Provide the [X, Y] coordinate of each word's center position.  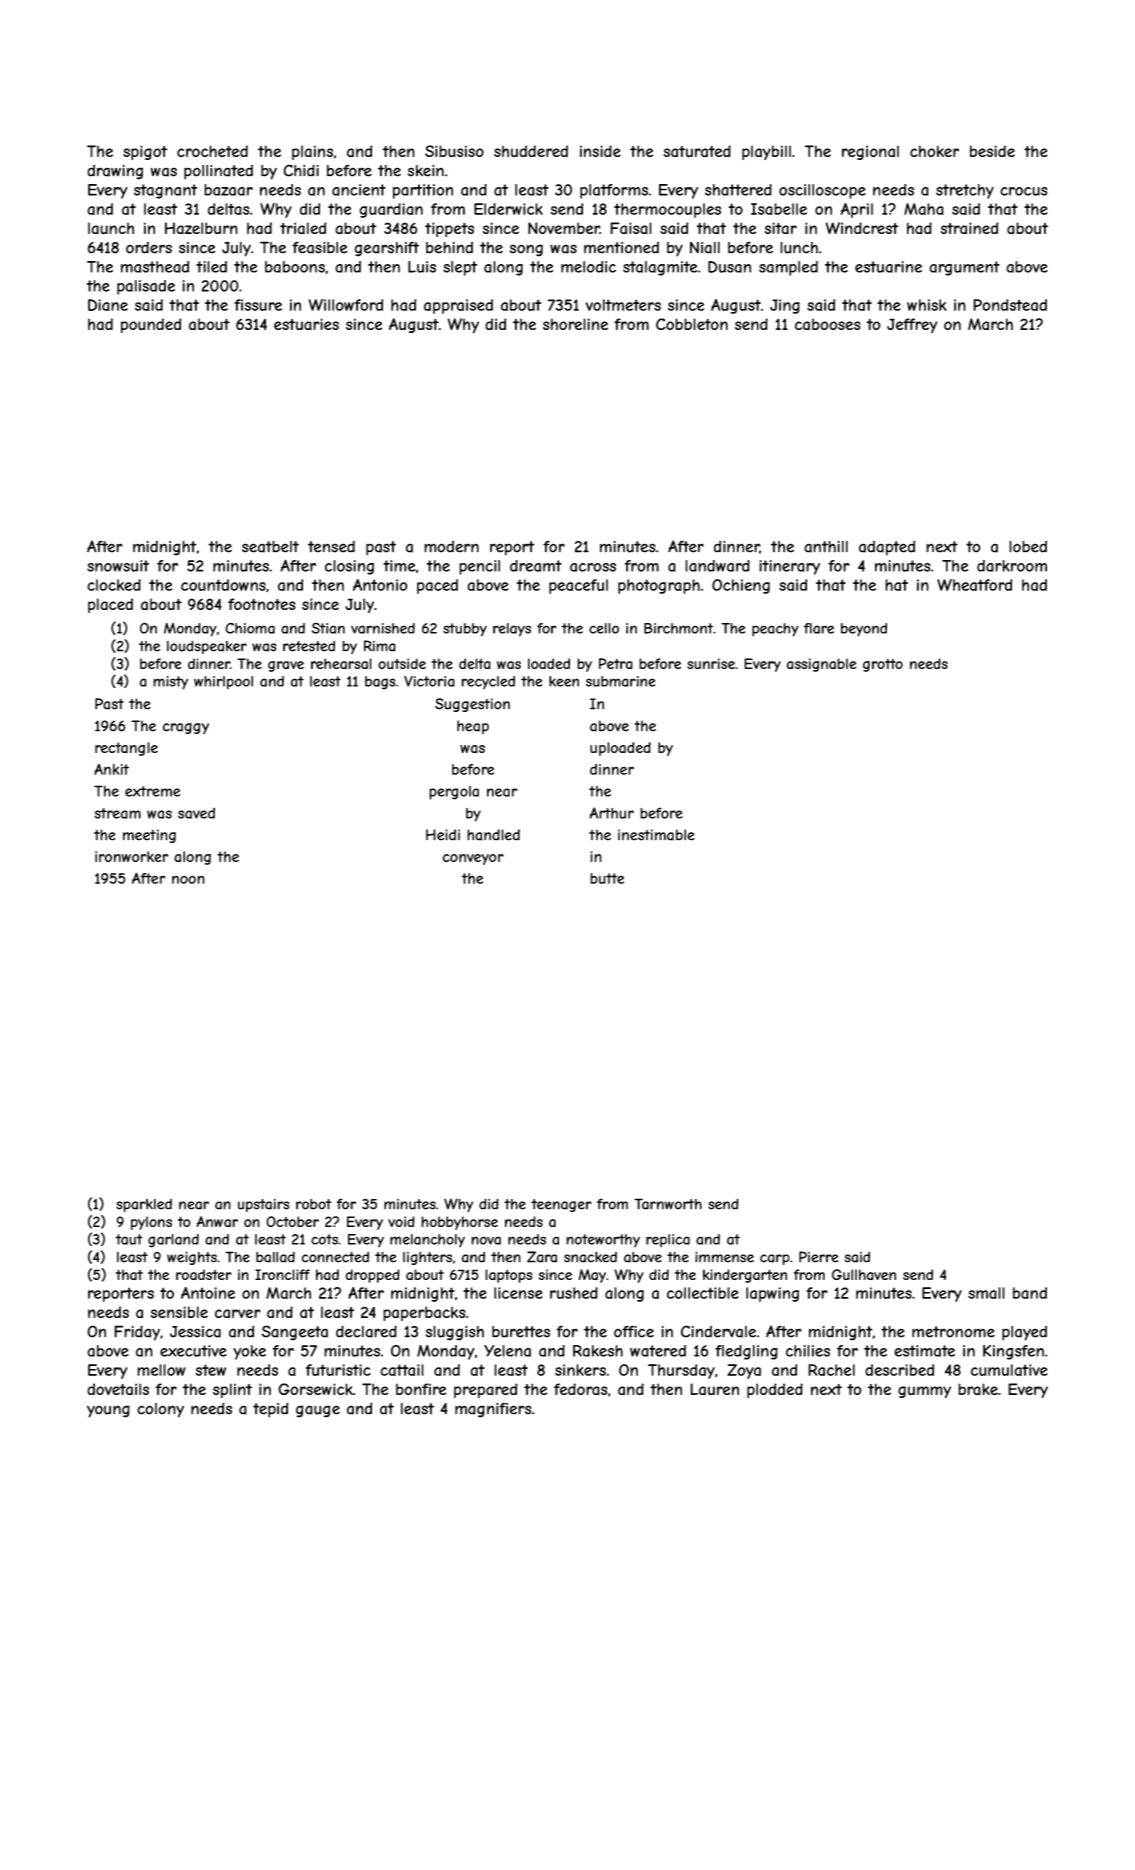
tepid [270, 1410]
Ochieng [741, 586]
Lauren [714, 1389]
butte [607, 878]
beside [992, 151]
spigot [145, 152]
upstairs [264, 1205]
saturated [697, 151]
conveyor [473, 859]
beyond [864, 630]
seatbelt [270, 547]
